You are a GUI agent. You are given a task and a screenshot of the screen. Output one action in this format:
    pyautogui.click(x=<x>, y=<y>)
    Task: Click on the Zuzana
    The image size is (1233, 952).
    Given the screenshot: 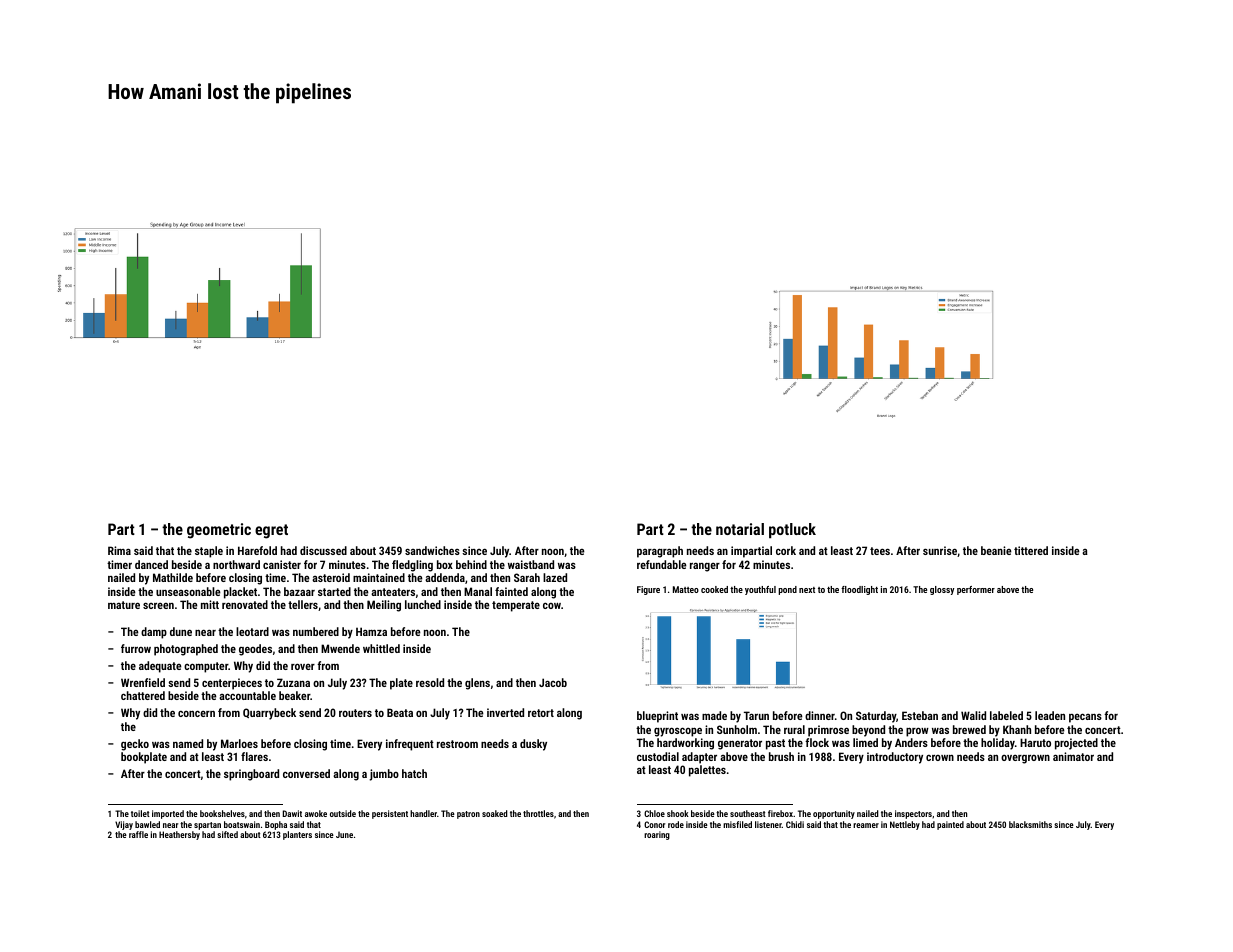 What is the action you would take?
    pyautogui.click(x=293, y=682)
